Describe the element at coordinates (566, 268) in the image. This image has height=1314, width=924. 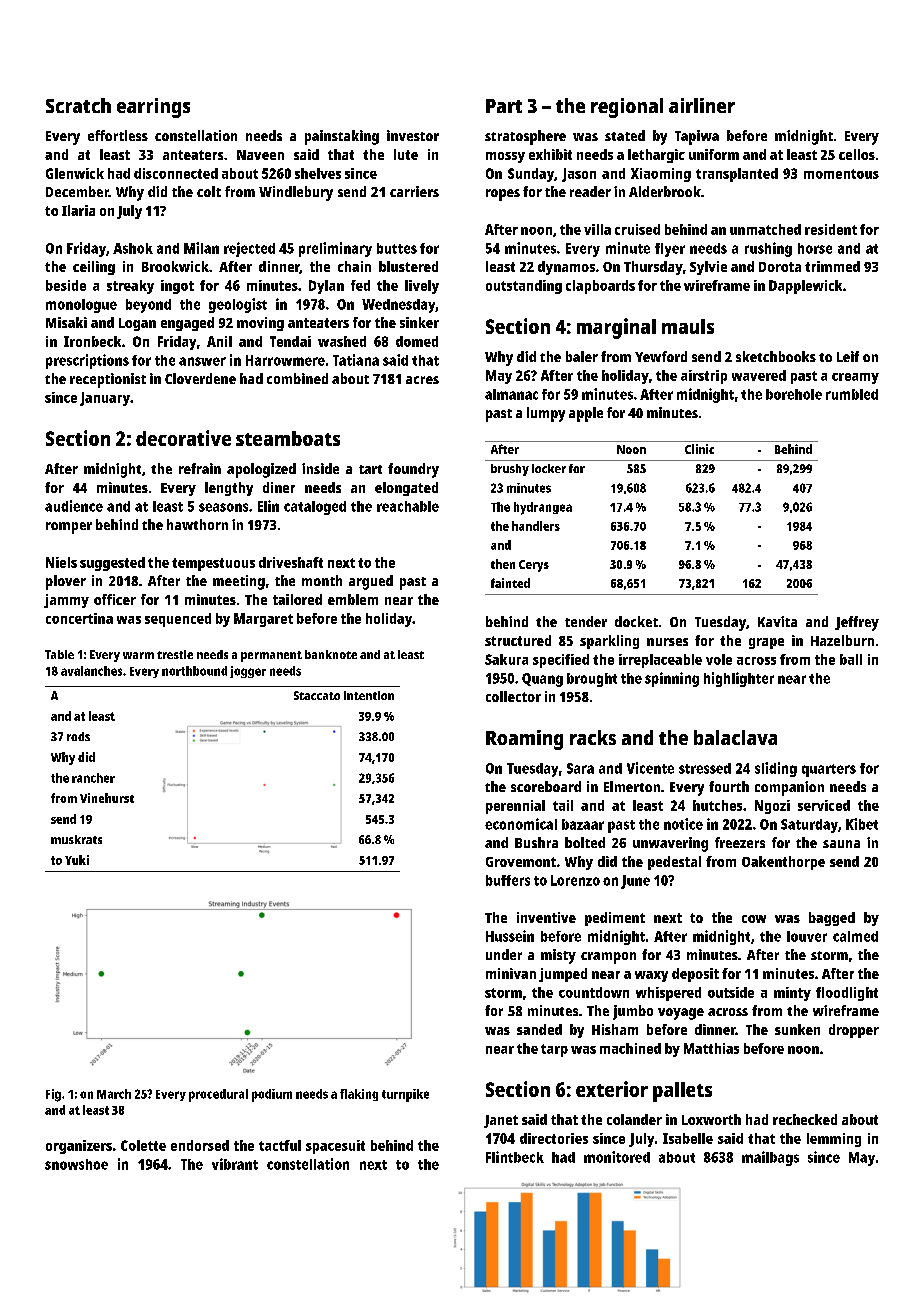
I see `dynamos` at that location.
